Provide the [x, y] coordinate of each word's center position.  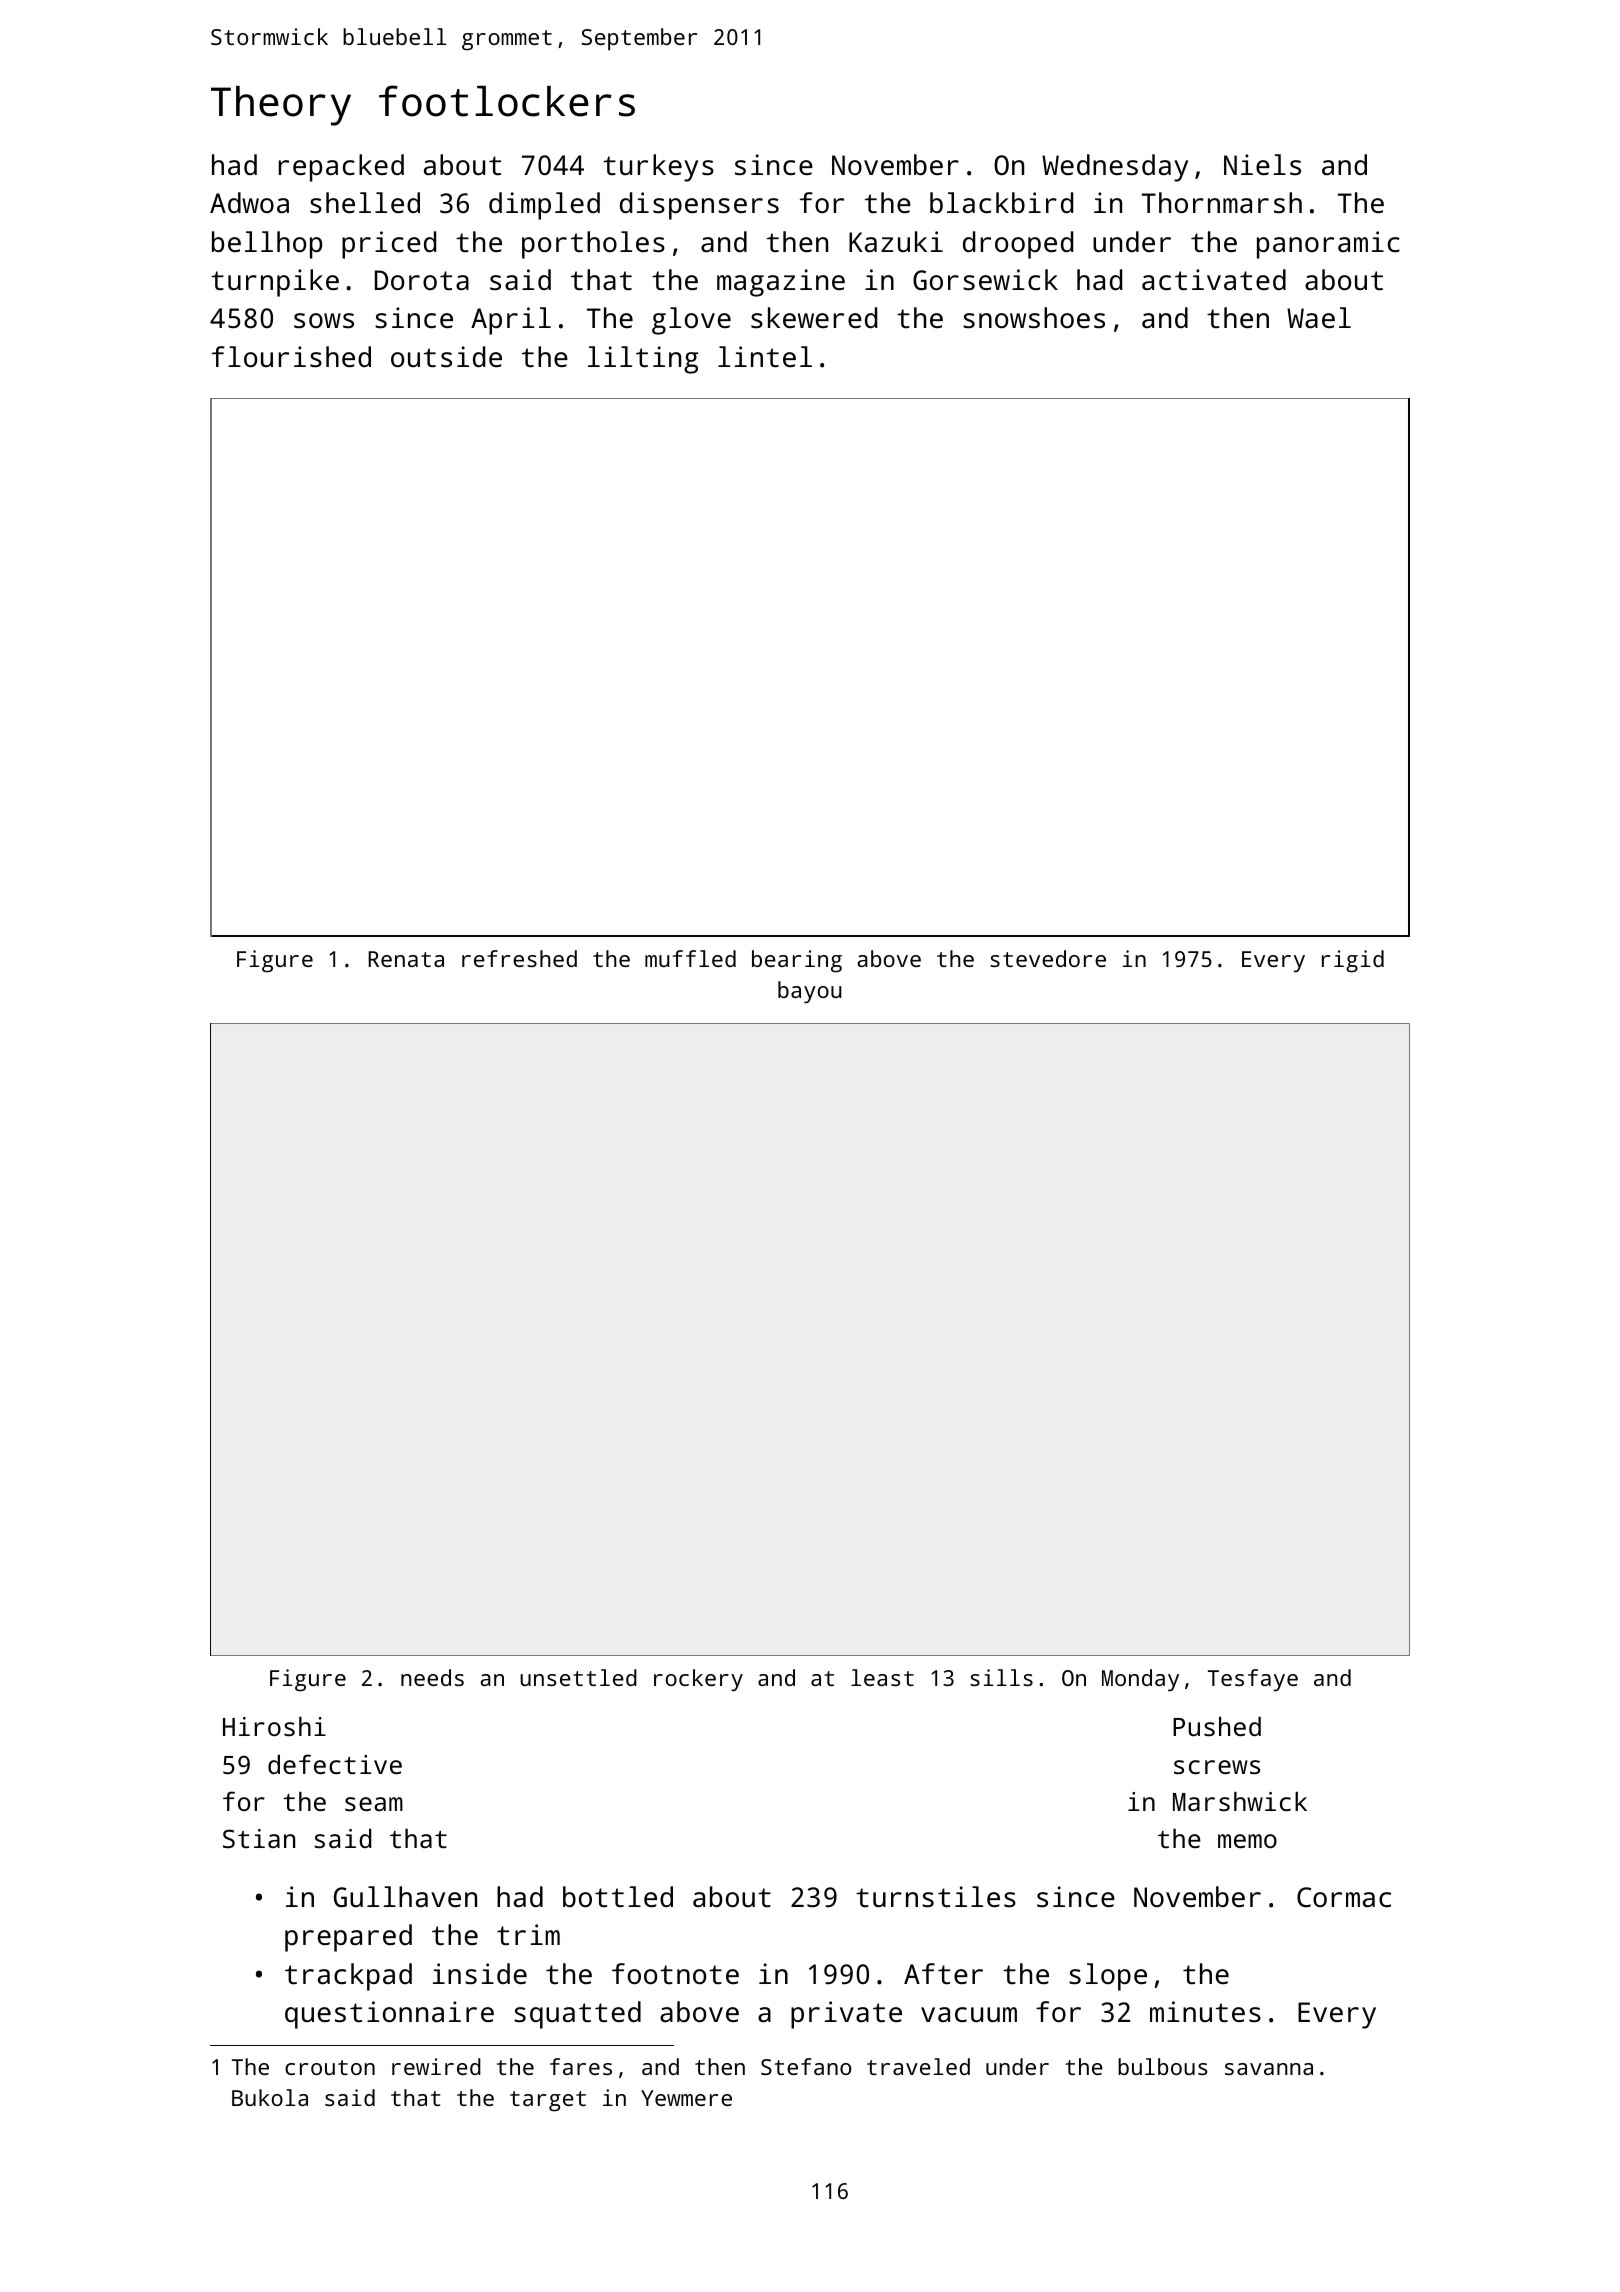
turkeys [658, 168]
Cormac [1344, 1897]
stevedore [1048, 958]
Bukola [270, 2097]
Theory [281, 106]
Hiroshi [274, 1726]
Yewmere [686, 2098]
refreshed [519, 958]
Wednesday [1115, 168]
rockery [698, 1680]
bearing [797, 961]
